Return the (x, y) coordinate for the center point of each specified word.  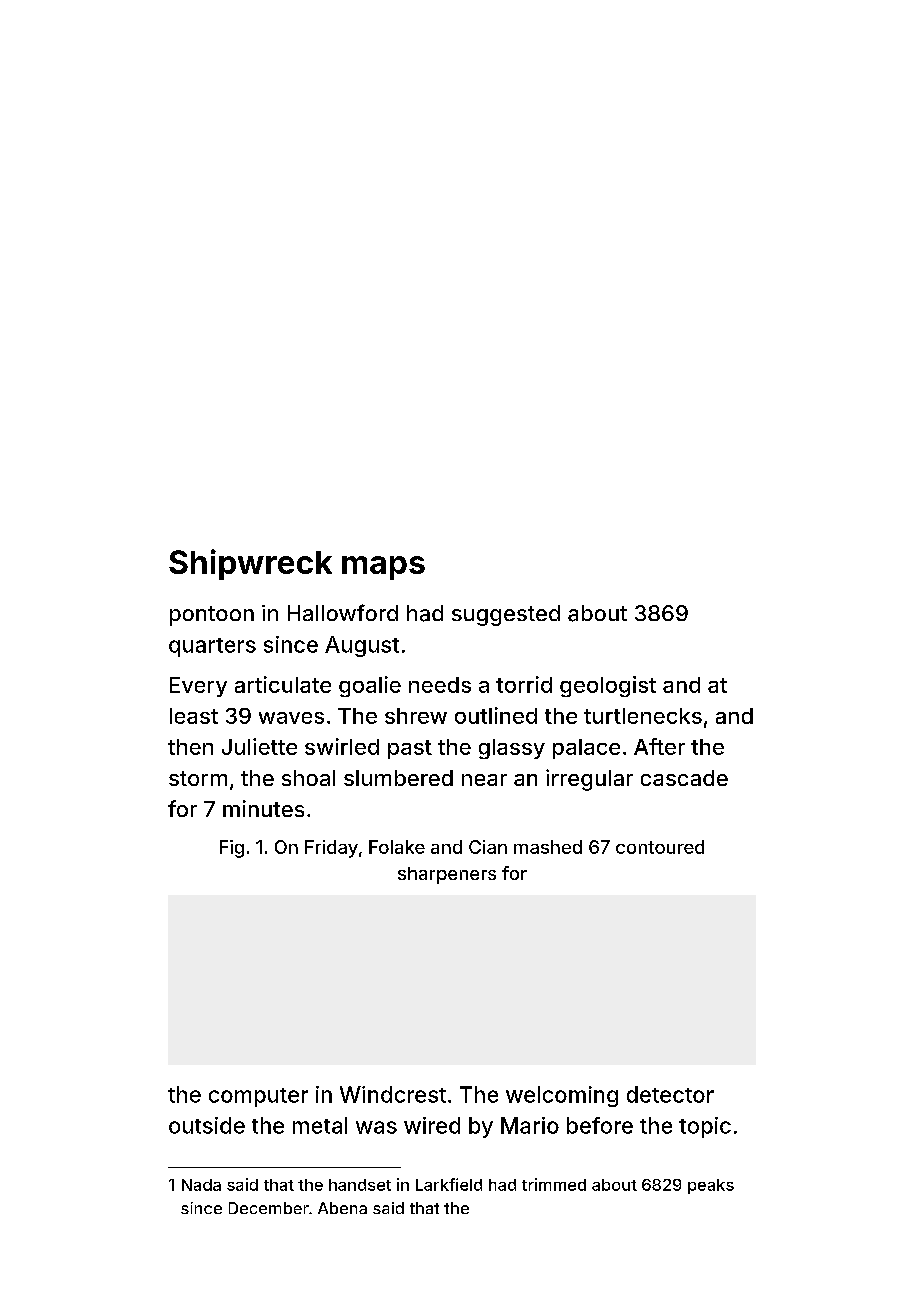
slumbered (398, 778)
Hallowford (343, 612)
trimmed (554, 1184)
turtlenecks (643, 716)
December (269, 1208)
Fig (232, 849)
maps (383, 568)
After (659, 746)
